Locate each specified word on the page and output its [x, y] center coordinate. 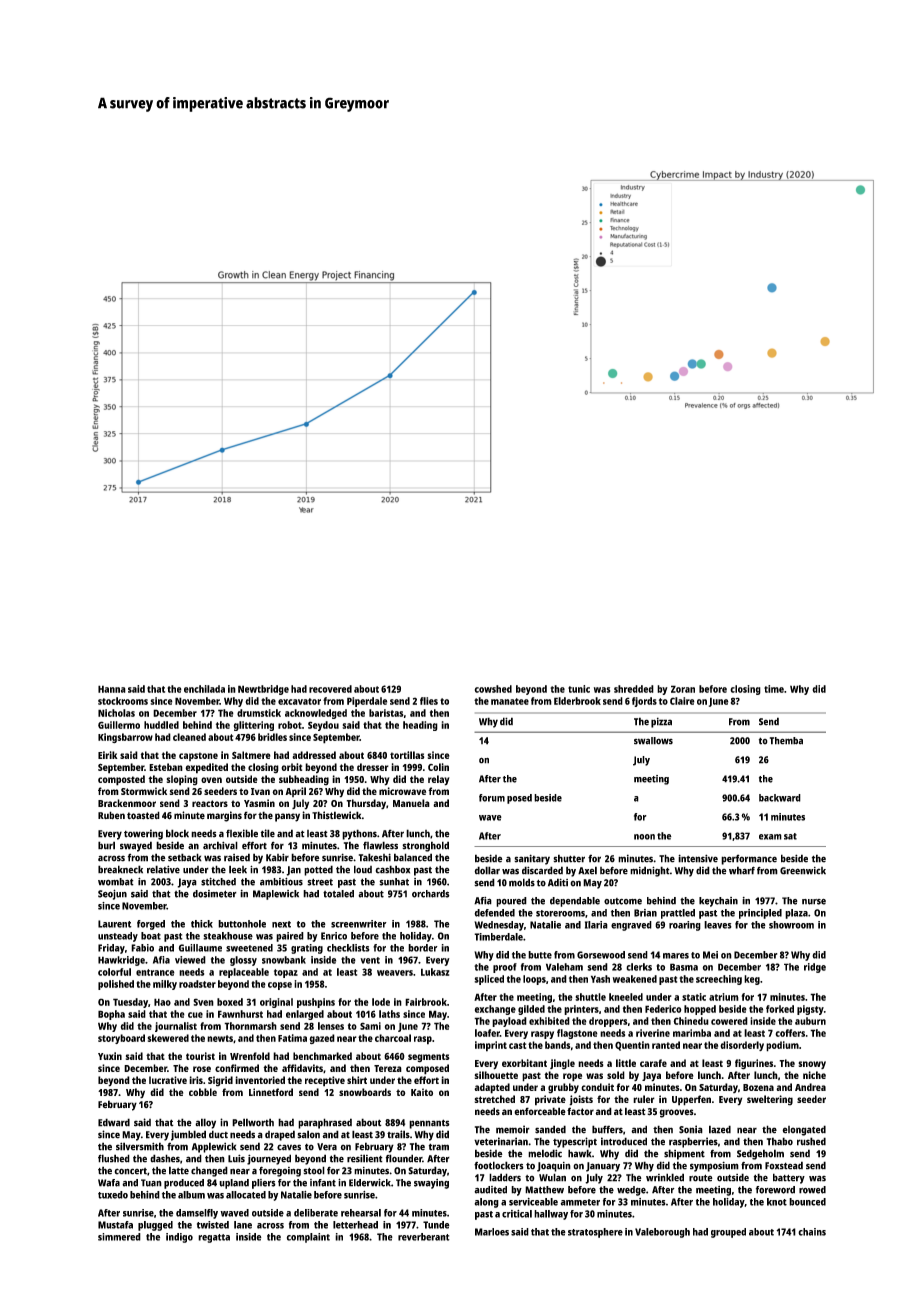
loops [534, 980]
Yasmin [259, 803]
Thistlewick [337, 815]
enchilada [204, 689]
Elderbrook [577, 701]
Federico [663, 1009]
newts [220, 1038]
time [774, 689]
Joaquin [554, 1167]
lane [243, 1225]
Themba [786, 741]
